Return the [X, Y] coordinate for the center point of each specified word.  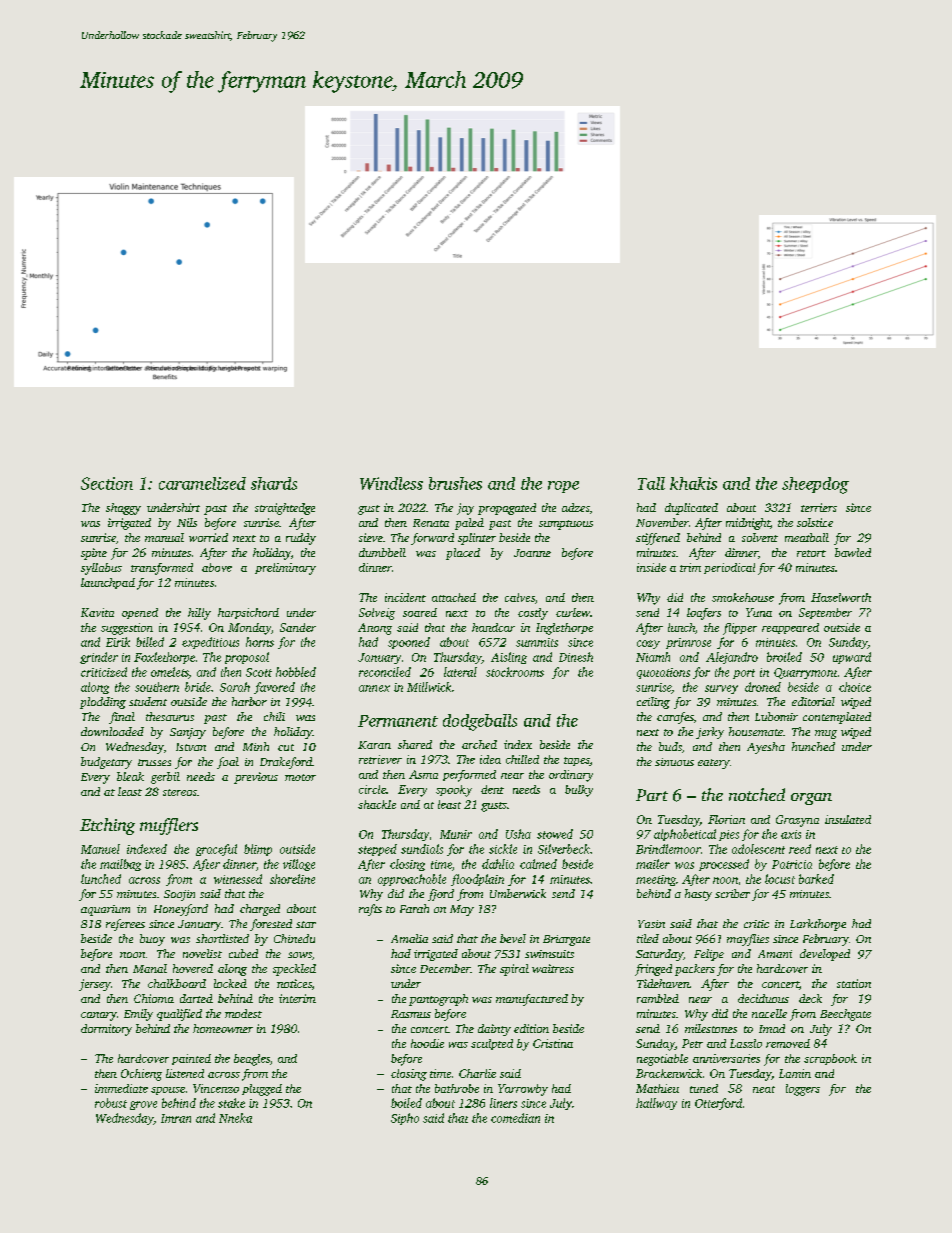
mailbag [120, 865]
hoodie [427, 1043]
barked [816, 879]
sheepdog [815, 485]
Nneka [235, 1118]
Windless [391, 483]
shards [274, 483]
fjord [441, 895]
